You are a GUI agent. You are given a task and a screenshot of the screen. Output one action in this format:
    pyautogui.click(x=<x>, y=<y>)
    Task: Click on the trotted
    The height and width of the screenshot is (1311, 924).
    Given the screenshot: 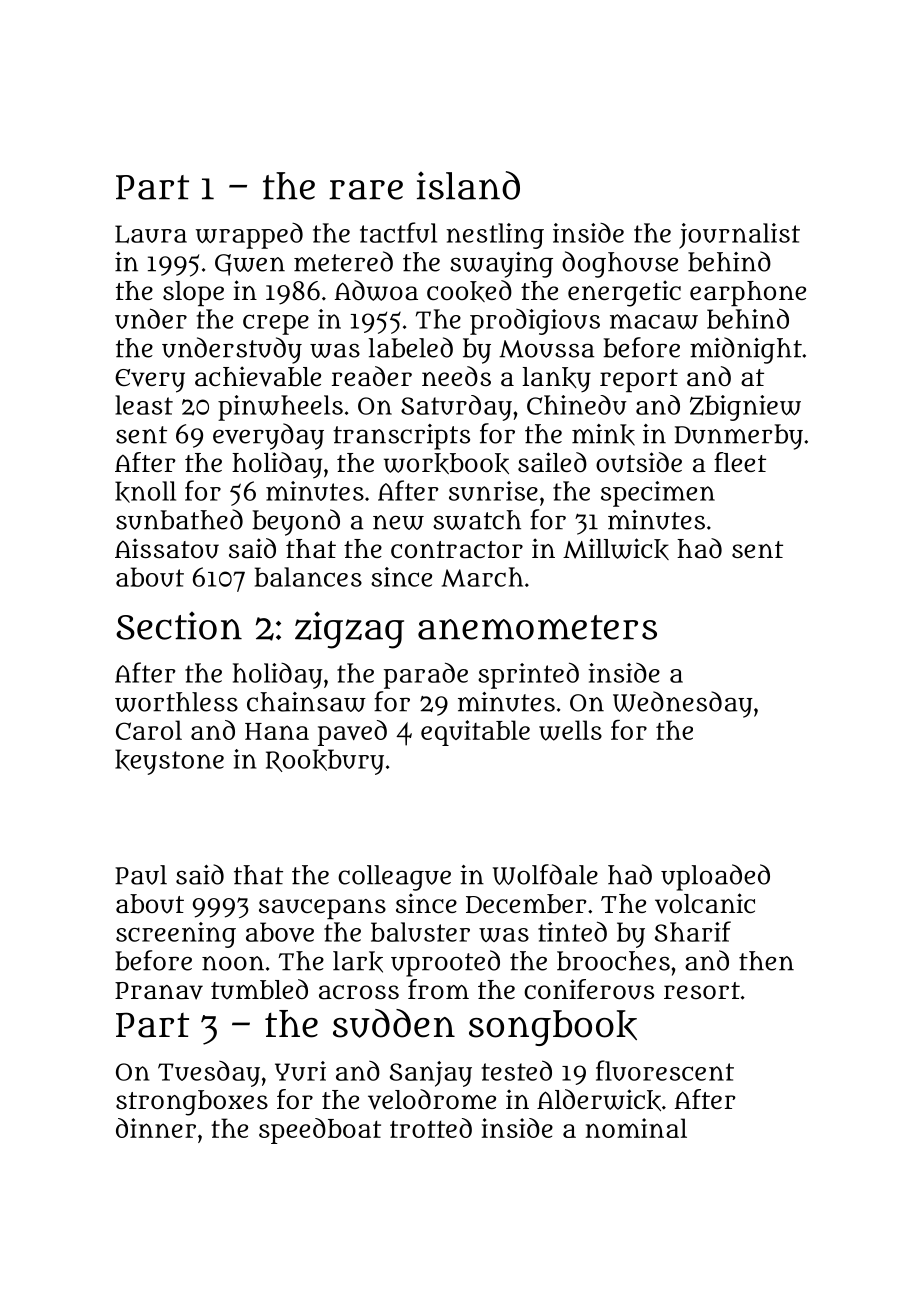 What is the action you would take?
    pyautogui.click(x=431, y=1128)
